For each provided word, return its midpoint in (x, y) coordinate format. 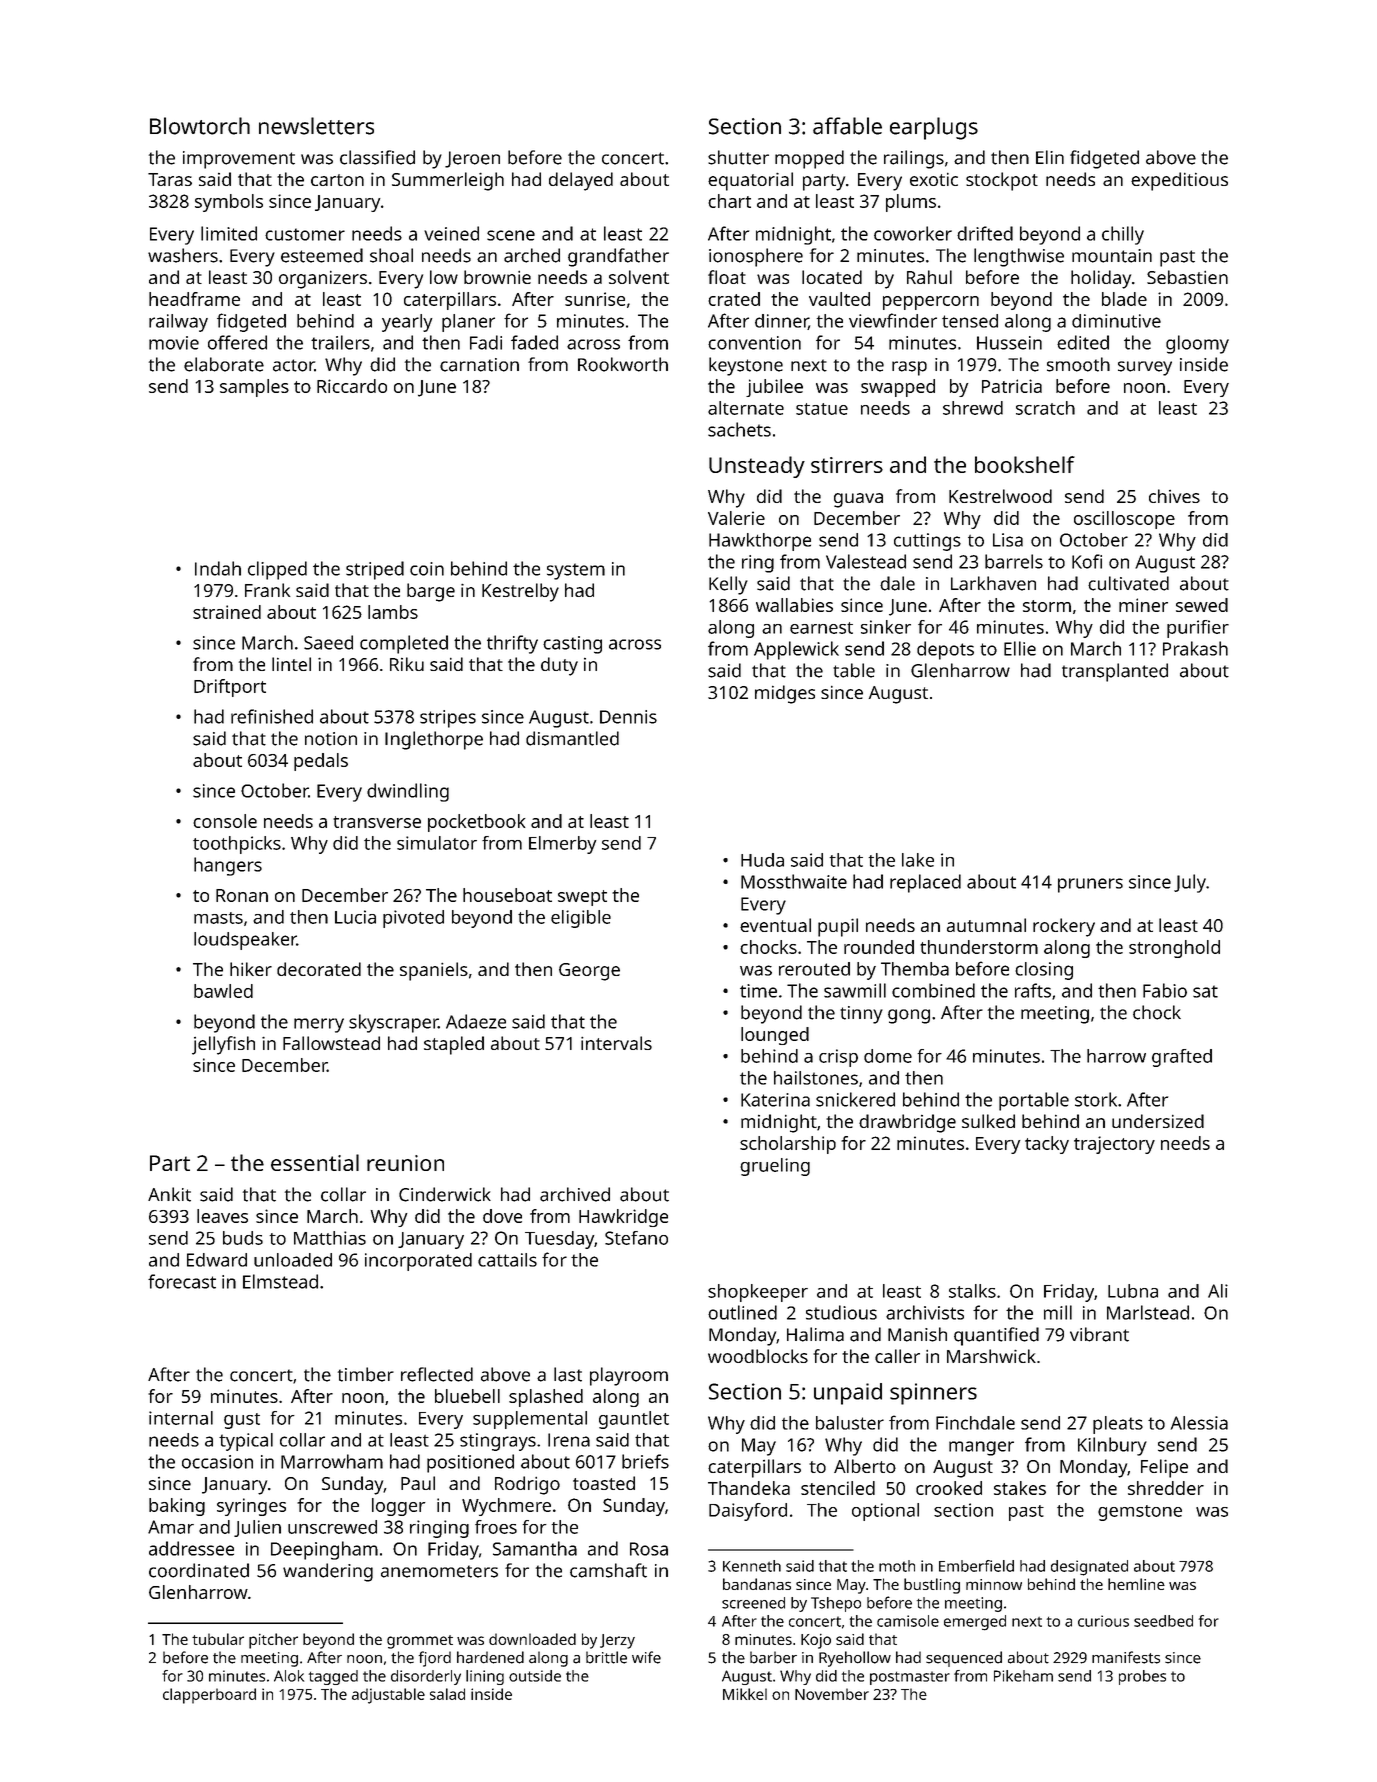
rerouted (814, 969)
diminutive (1116, 321)
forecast (182, 1281)
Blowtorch (200, 126)
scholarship (788, 1145)
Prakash (1195, 648)
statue (822, 409)
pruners (1090, 885)
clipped (277, 570)
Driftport (230, 688)
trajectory (1114, 1145)
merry (319, 1025)
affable (847, 126)
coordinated (199, 1570)
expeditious (1179, 181)
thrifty (512, 644)
